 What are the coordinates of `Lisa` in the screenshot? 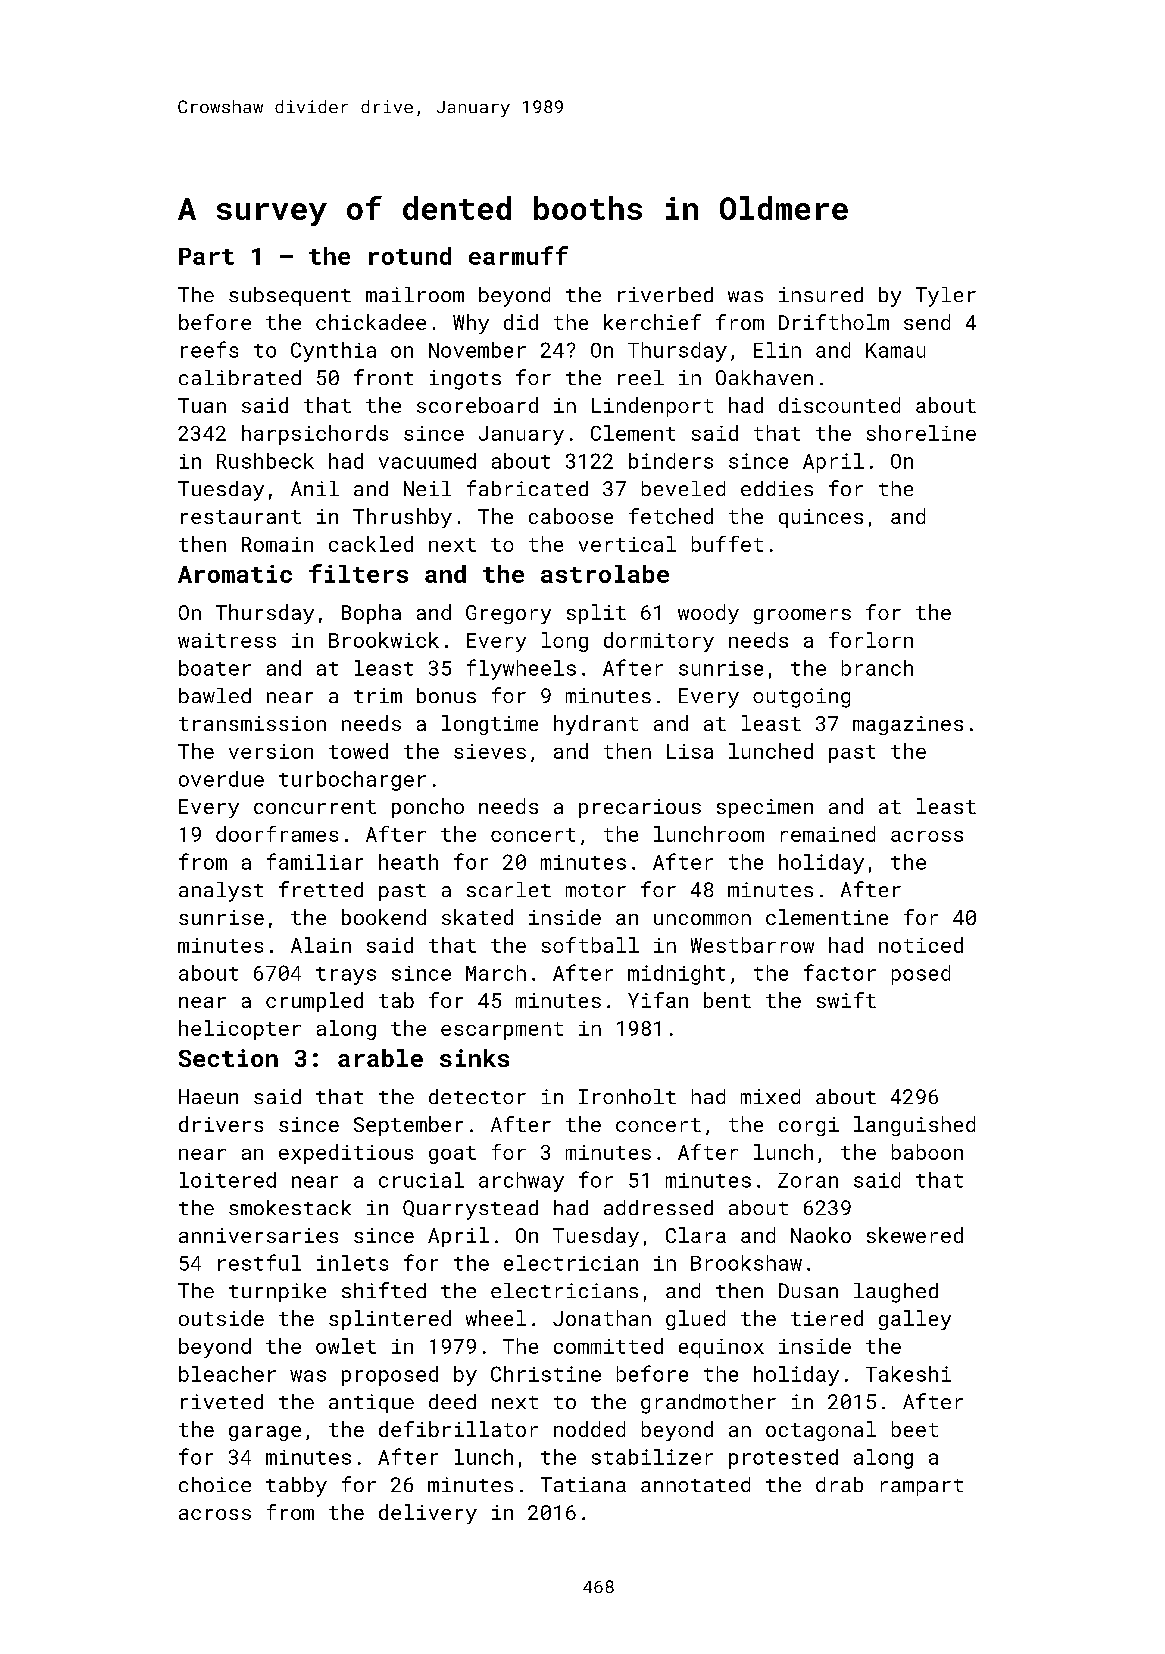 It's located at (690, 751).
